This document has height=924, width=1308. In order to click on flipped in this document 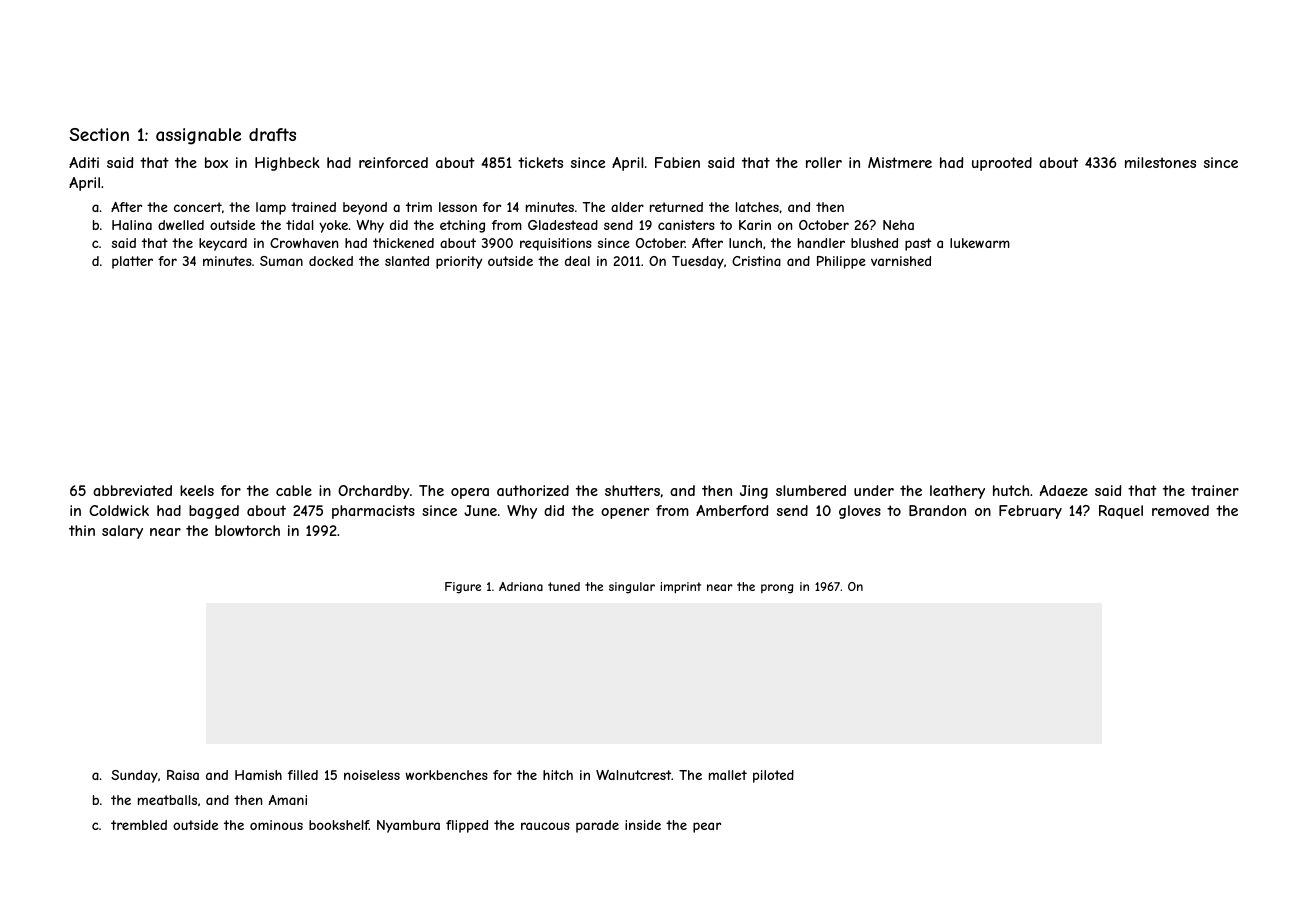, I will do `click(467, 826)`.
